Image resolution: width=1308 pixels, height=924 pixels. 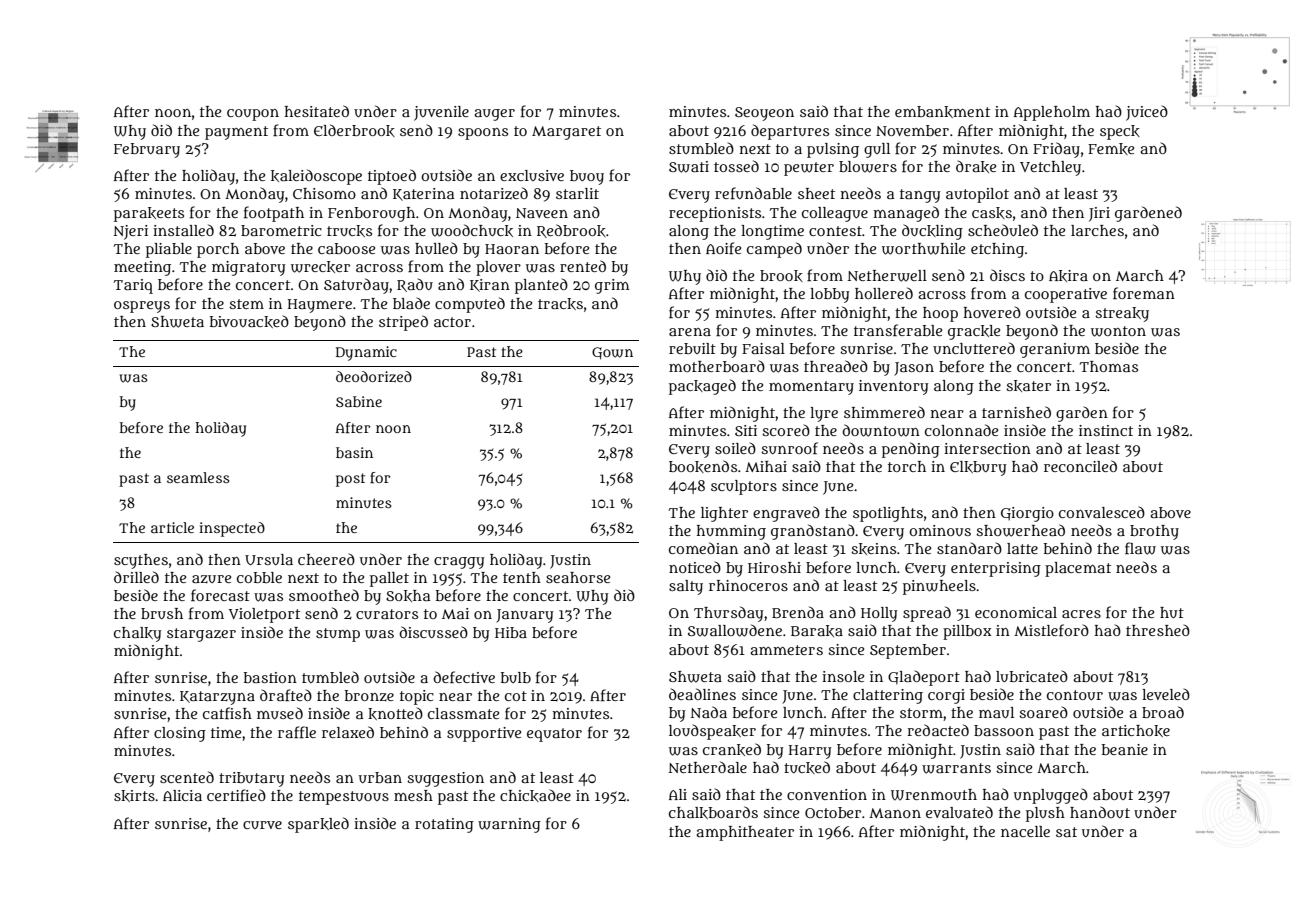 I want to click on Jiri, so click(x=1099, y=214).
